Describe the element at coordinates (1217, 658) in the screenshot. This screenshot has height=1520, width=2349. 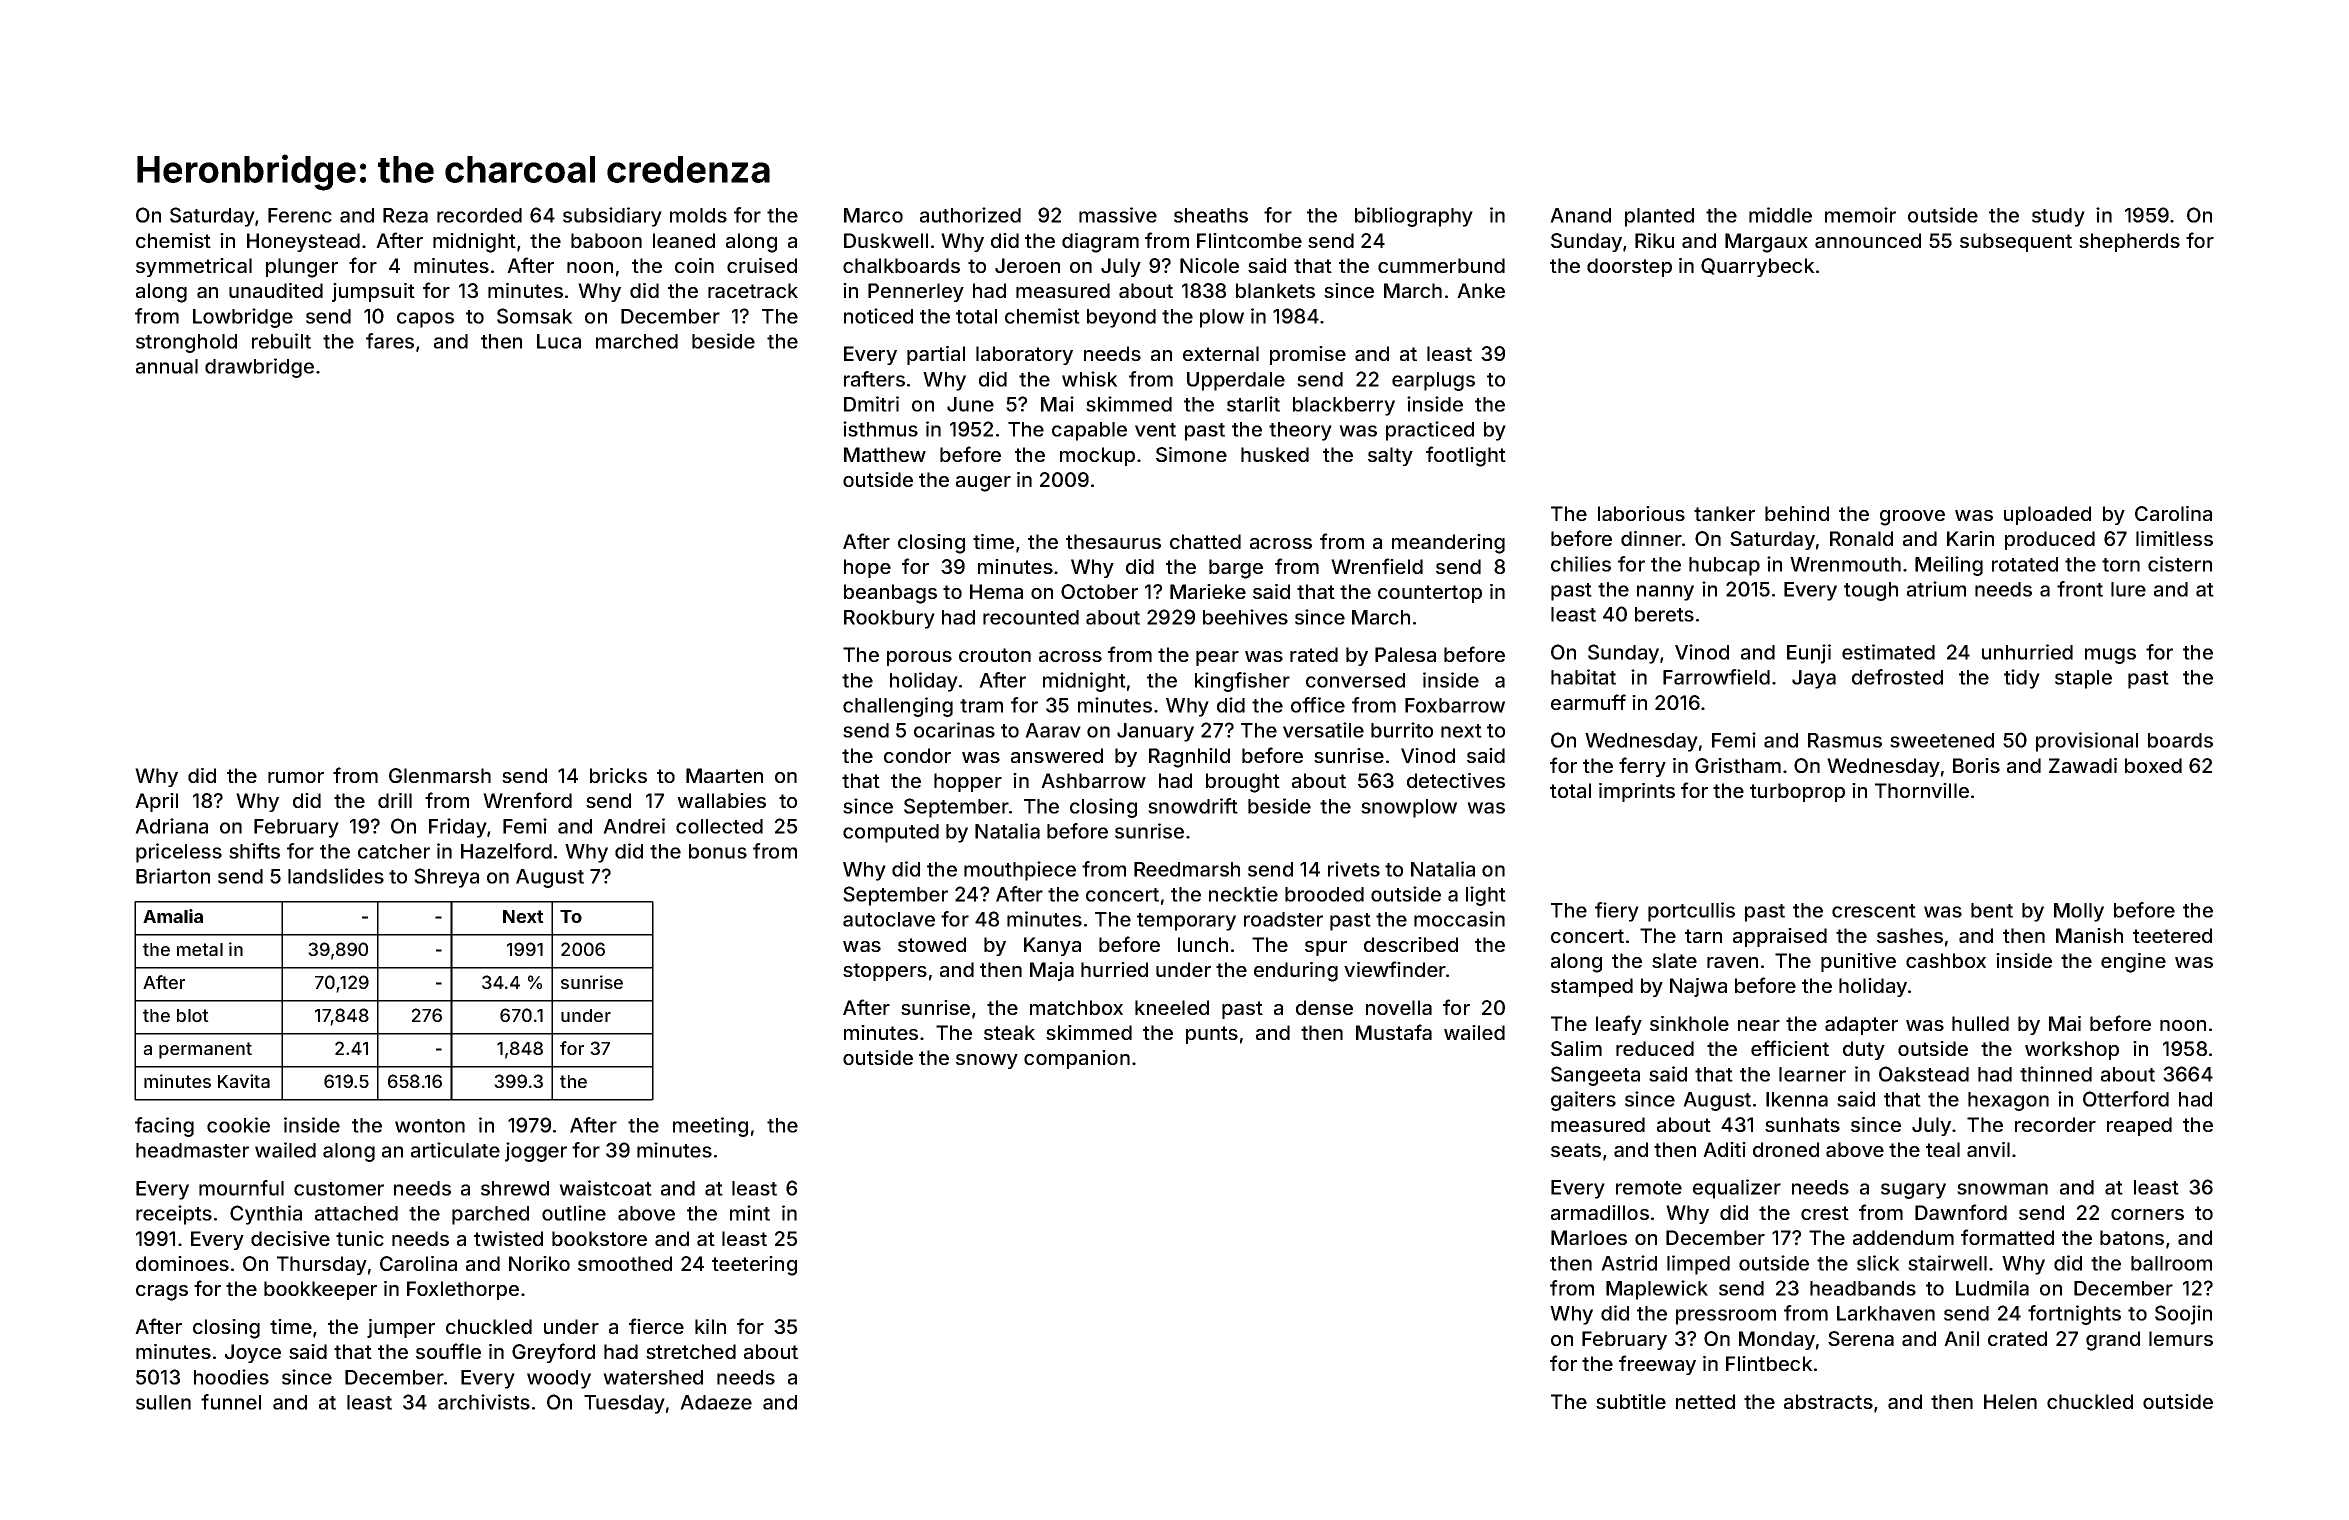
I see `pear` at that location.
